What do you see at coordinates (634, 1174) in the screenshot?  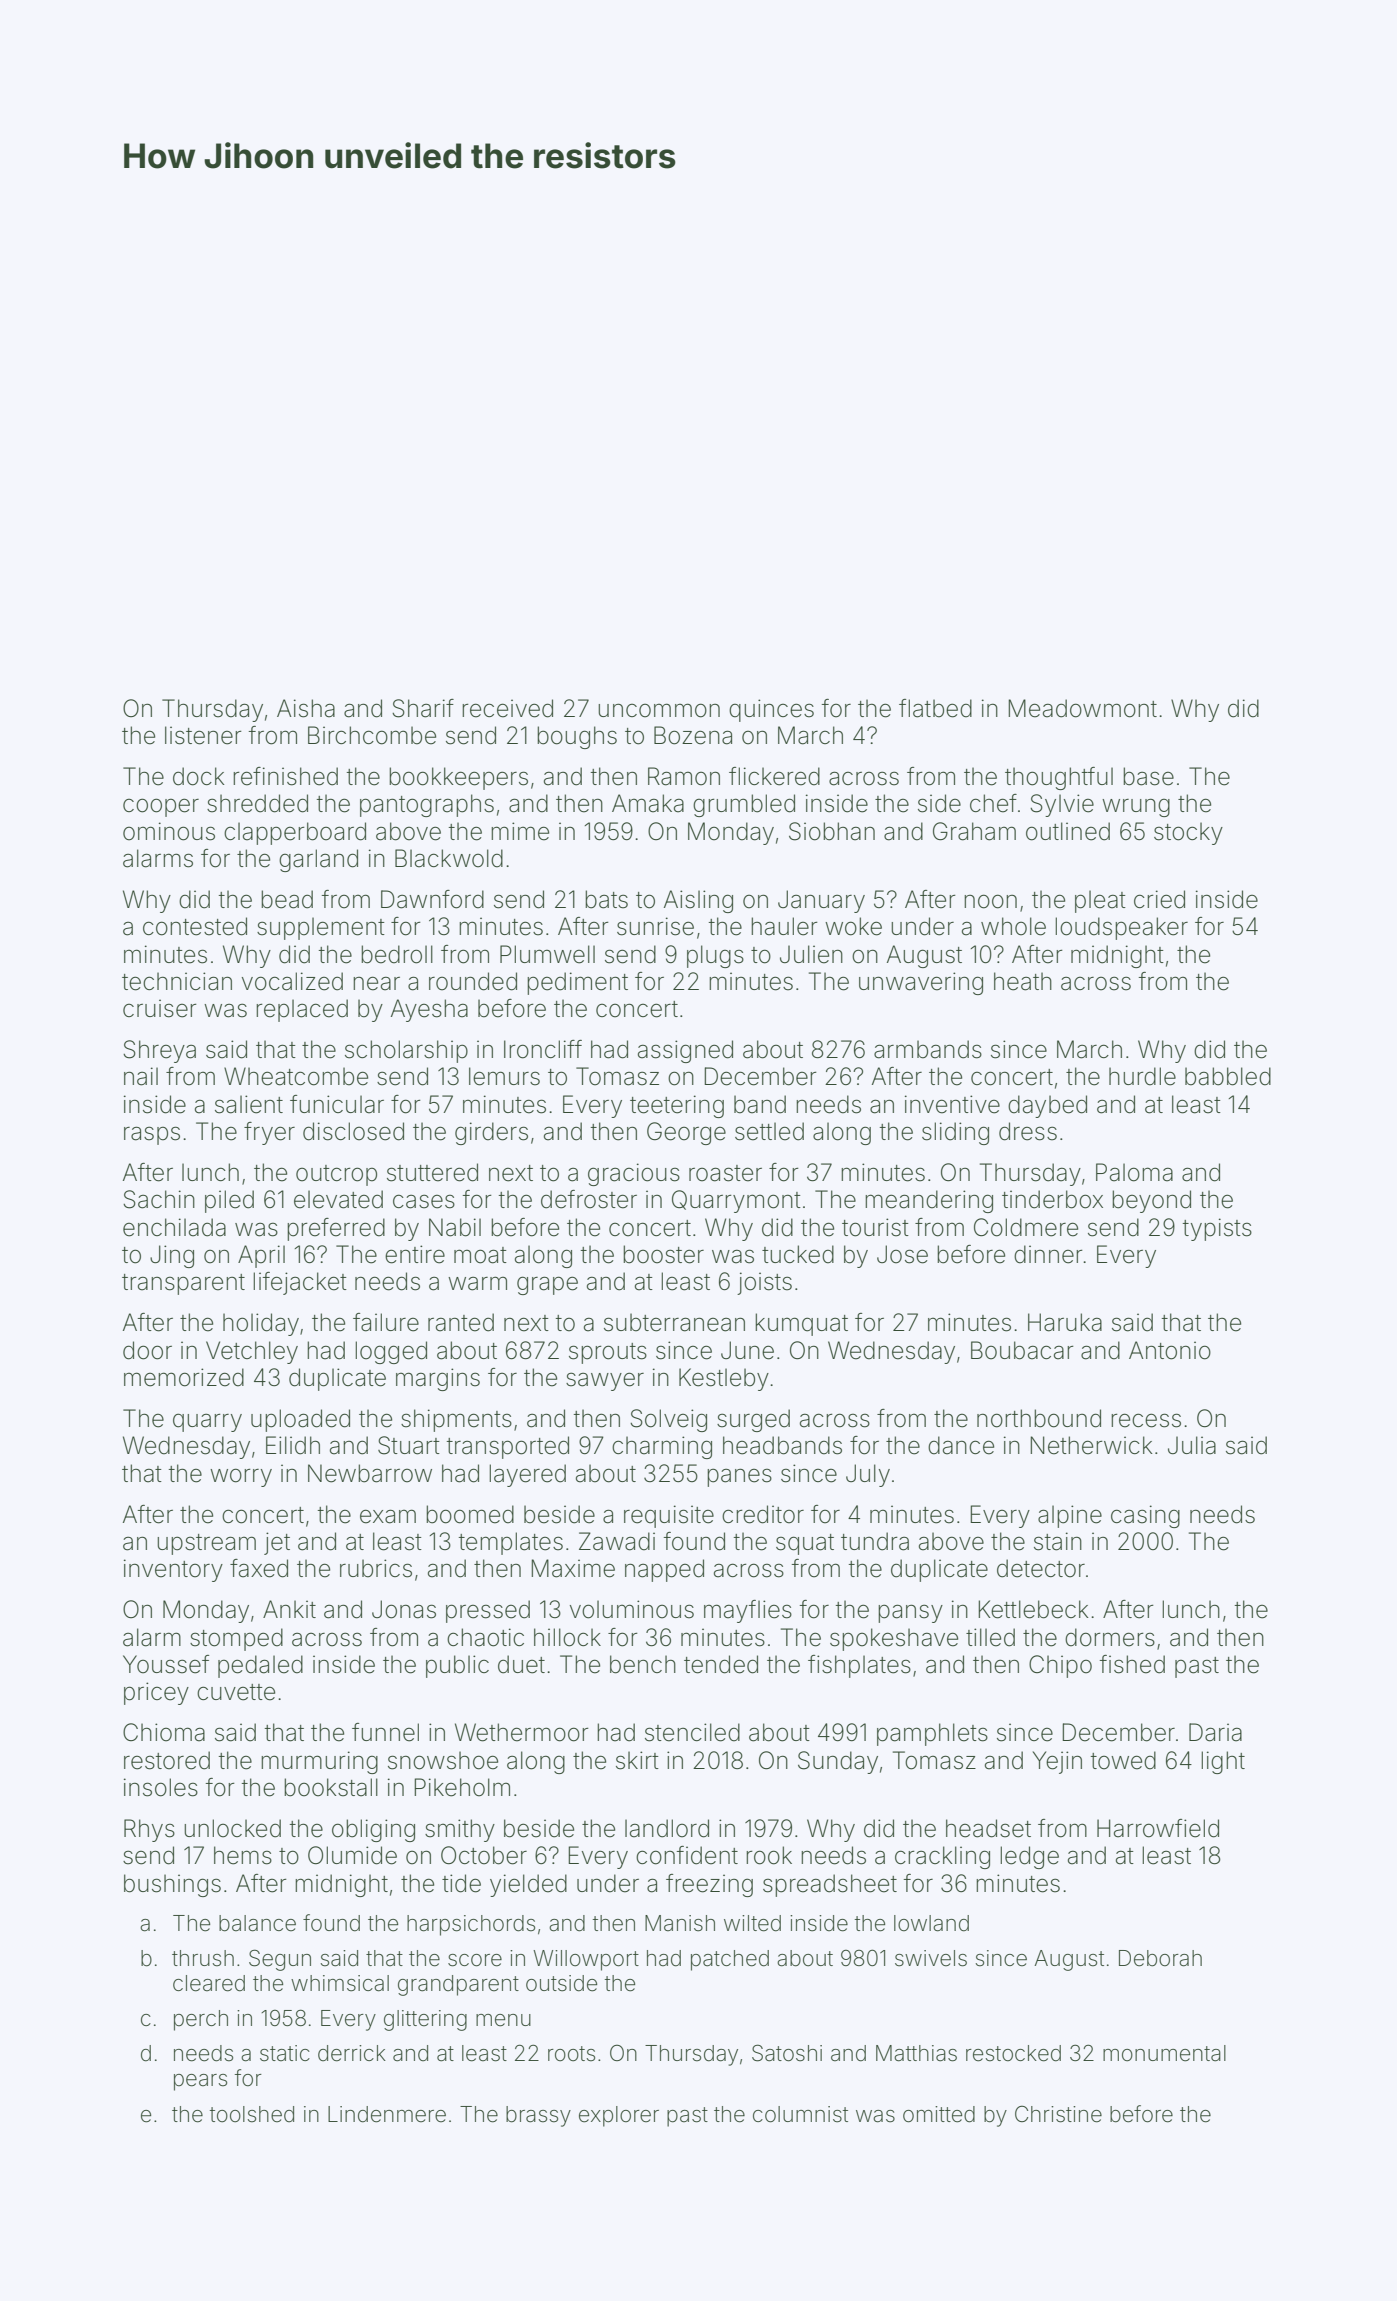 I see `gracious` at bounding box center [634, 1174].
